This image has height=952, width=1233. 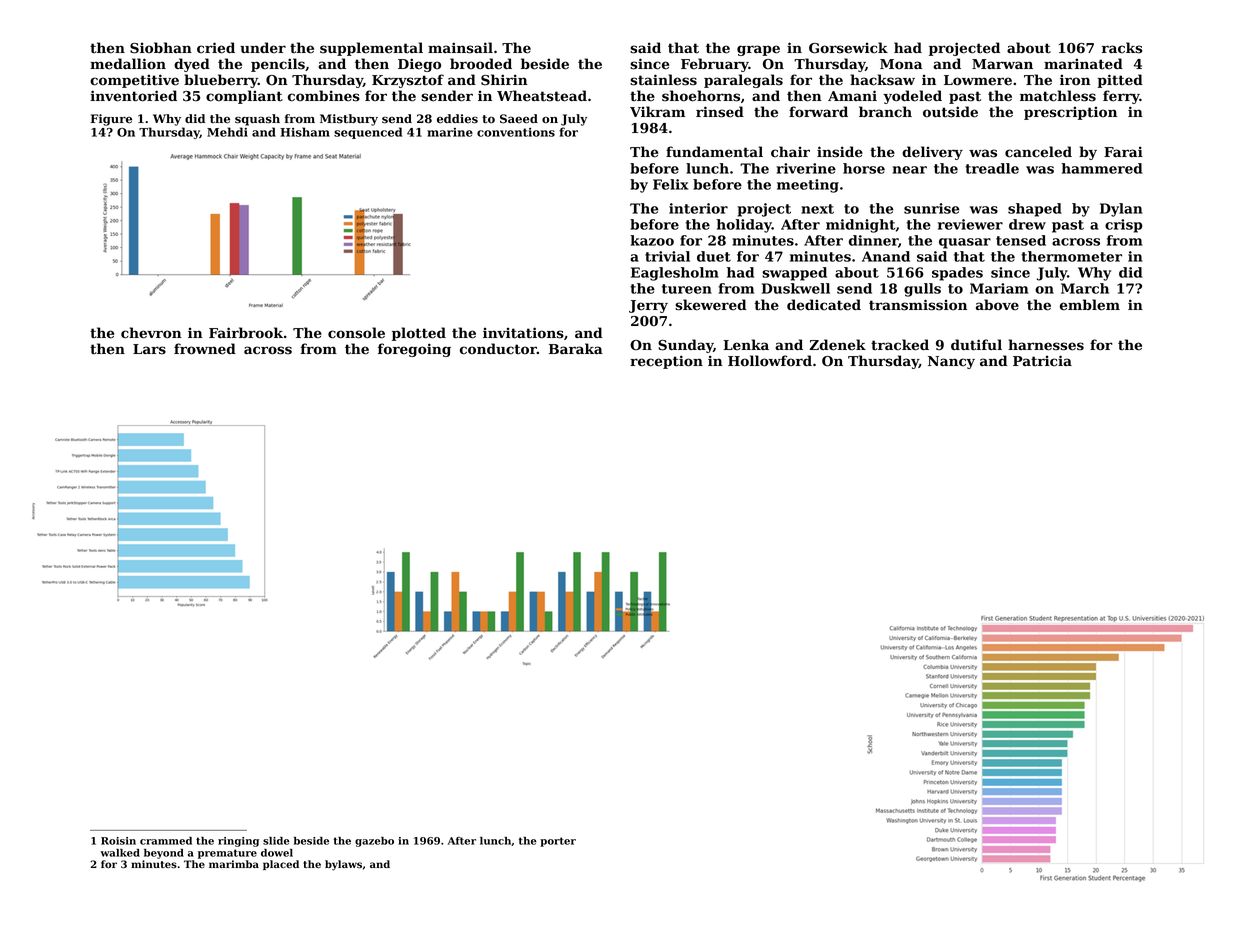 I want to click on console, so click(x=356, y=333).
